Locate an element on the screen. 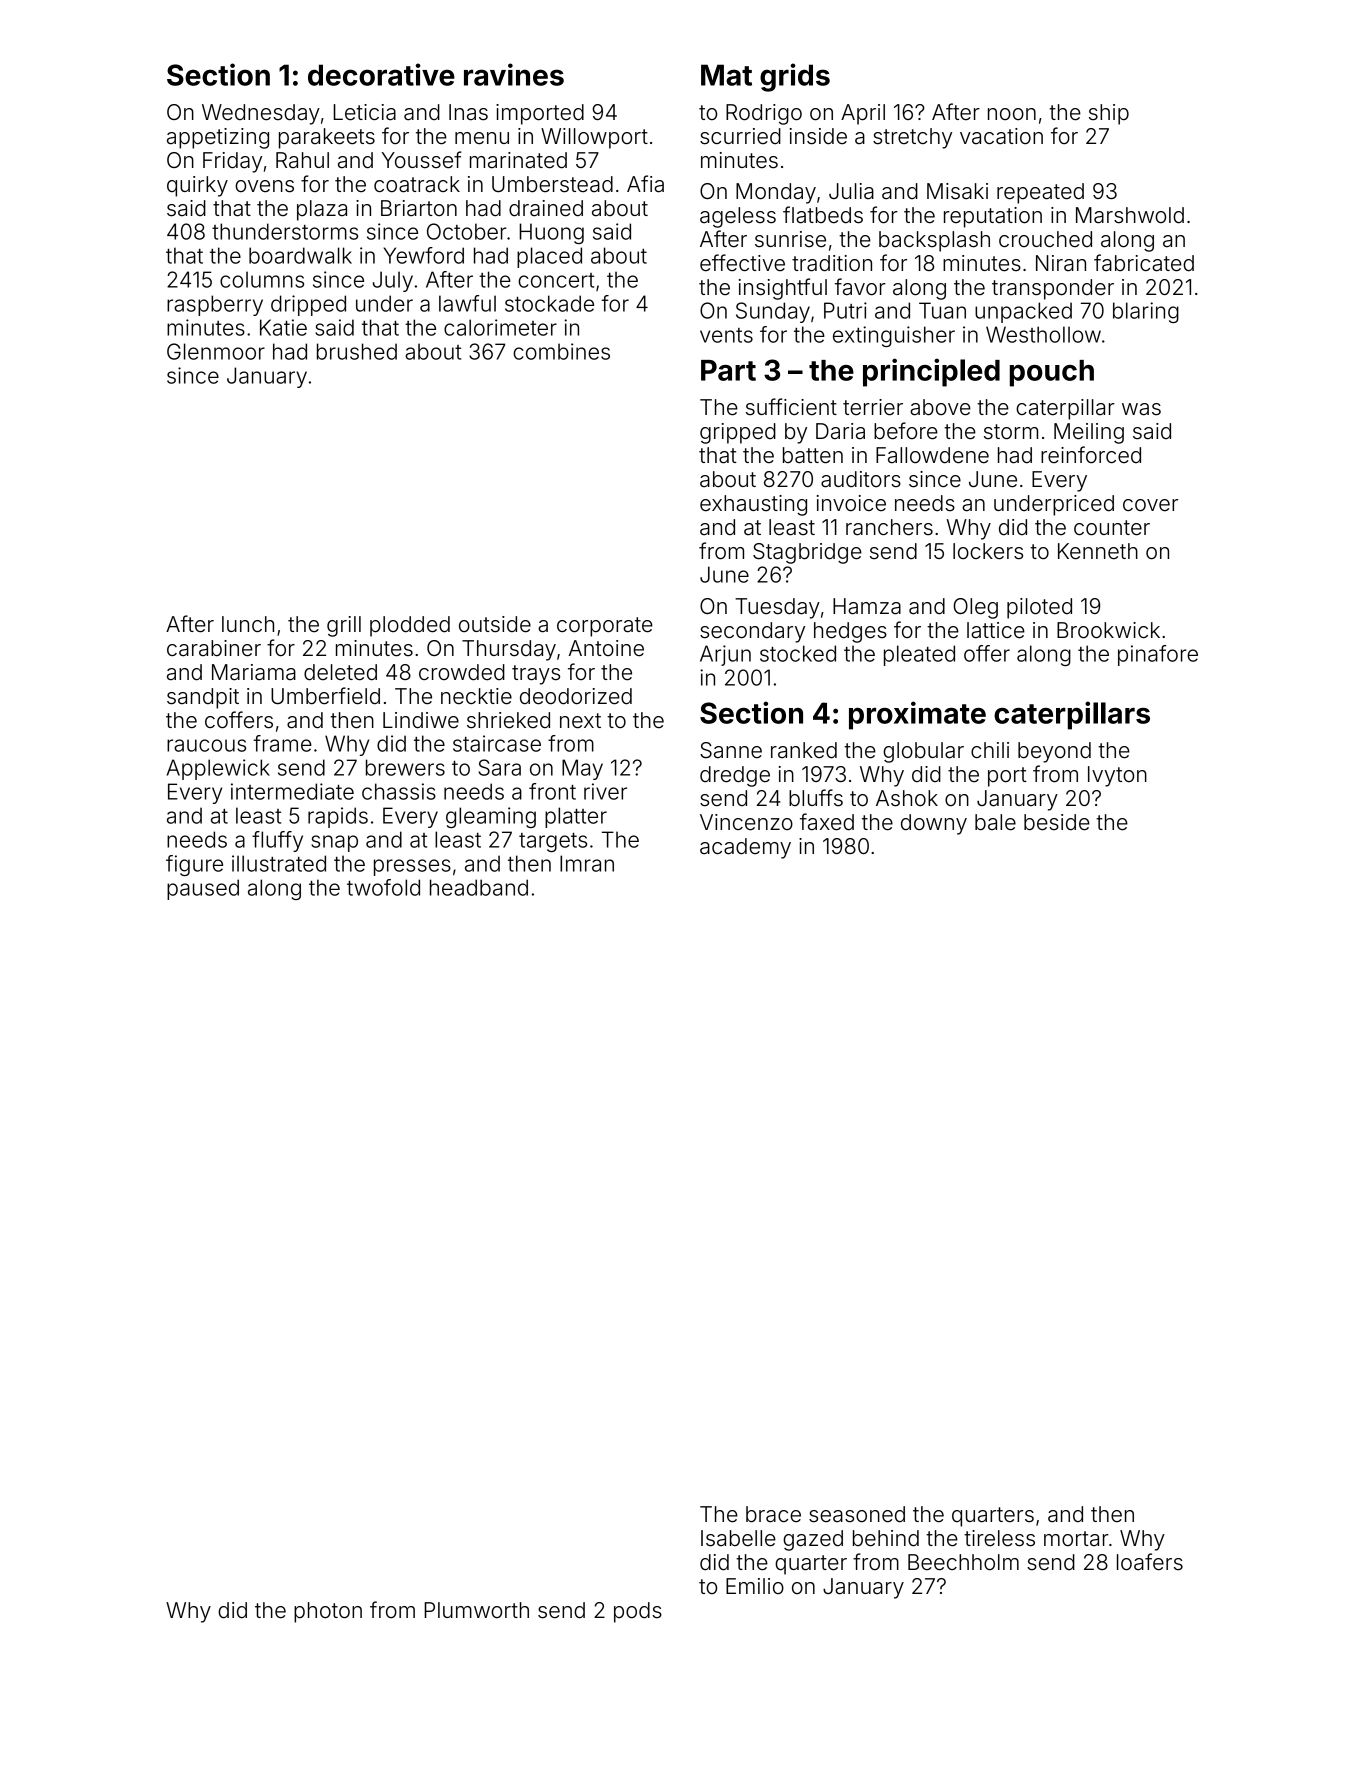 The height and width of the screenshot is (1768, 1366). gazed is located at coordinates (813, 1540).
